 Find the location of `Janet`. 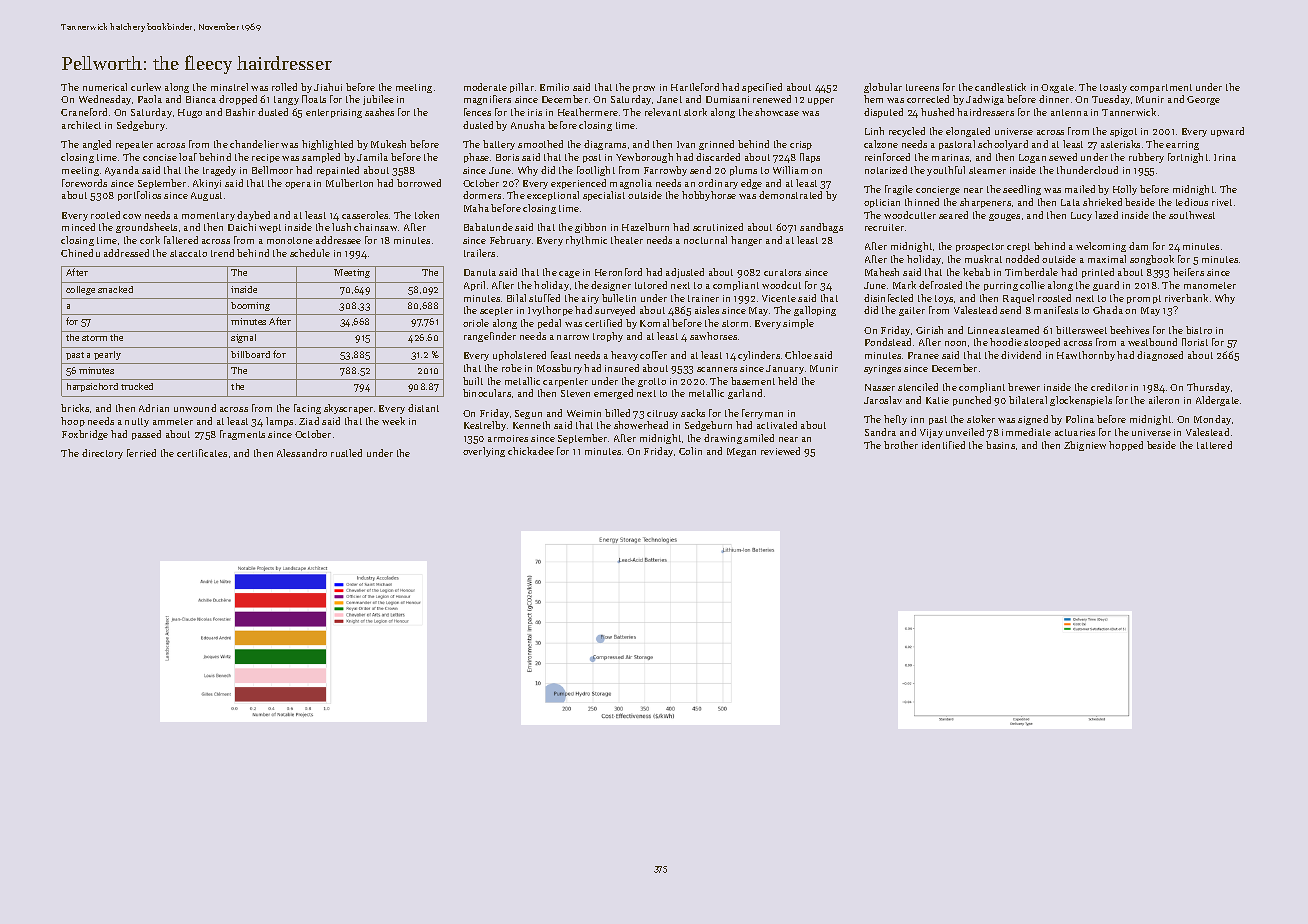

Janet is located at coordinates (669, 99).
